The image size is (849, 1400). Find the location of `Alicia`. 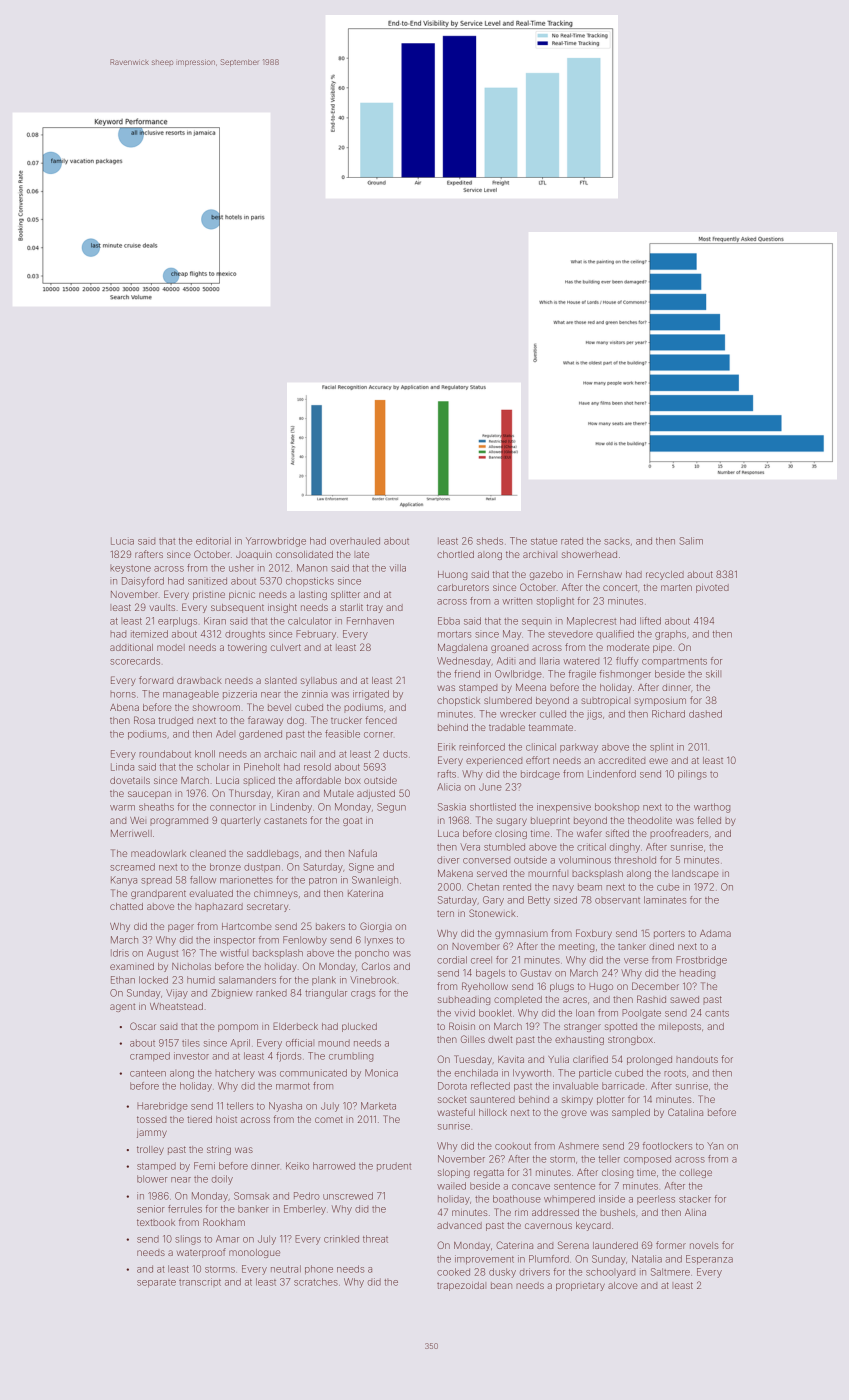

Alicia is located at coordinates (449, 787).
